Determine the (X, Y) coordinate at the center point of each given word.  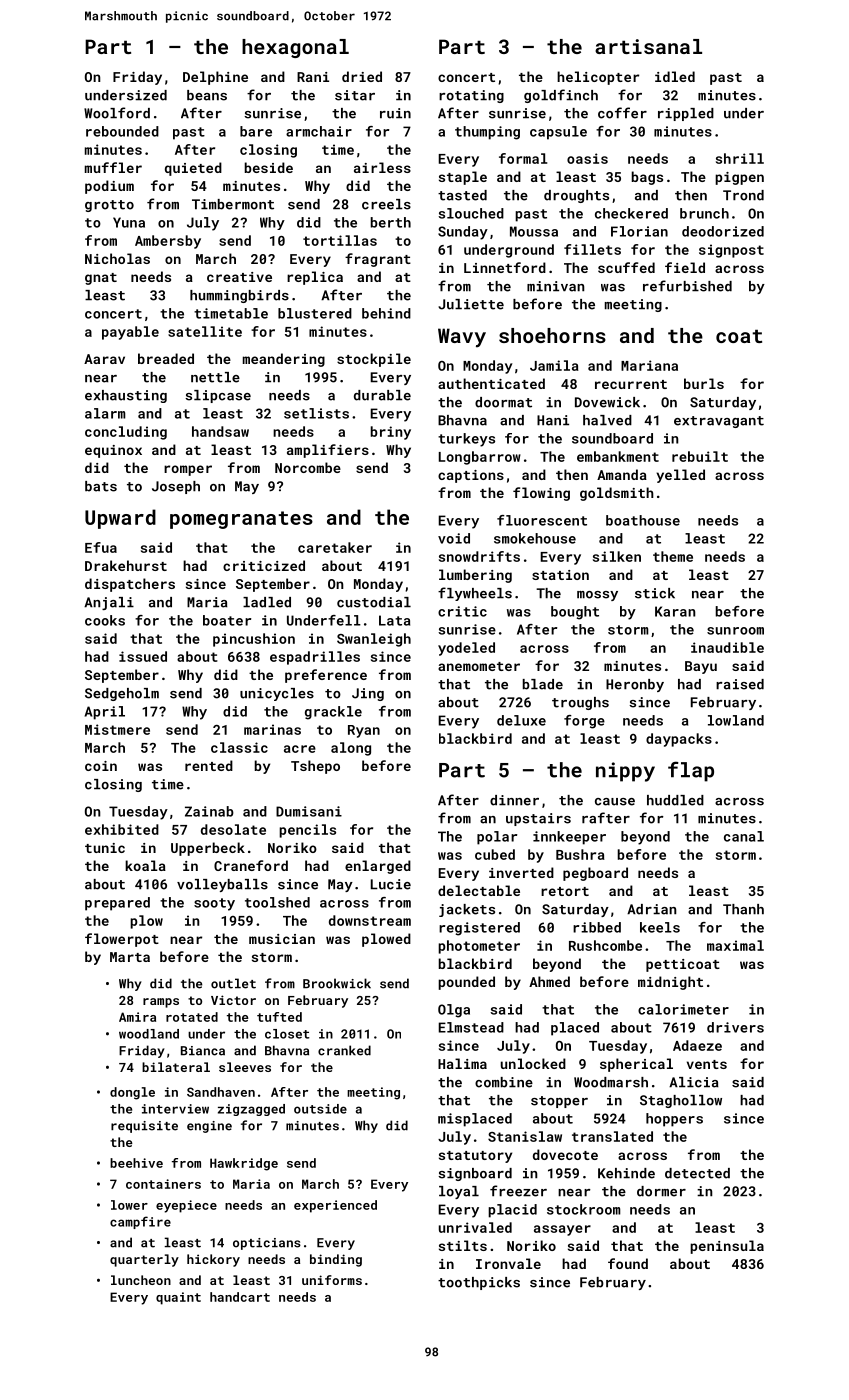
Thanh (743, 909)
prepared (117, 904)
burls (704, 383)
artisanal (648, 46)
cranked (344, 1050)
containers (163, 1184)
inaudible (727, 647)
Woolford (117, 113)
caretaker (335, 547)
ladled (267, 602)
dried (362, 76)
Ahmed (549, 981)
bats (101, 486)
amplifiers (328, 451)
